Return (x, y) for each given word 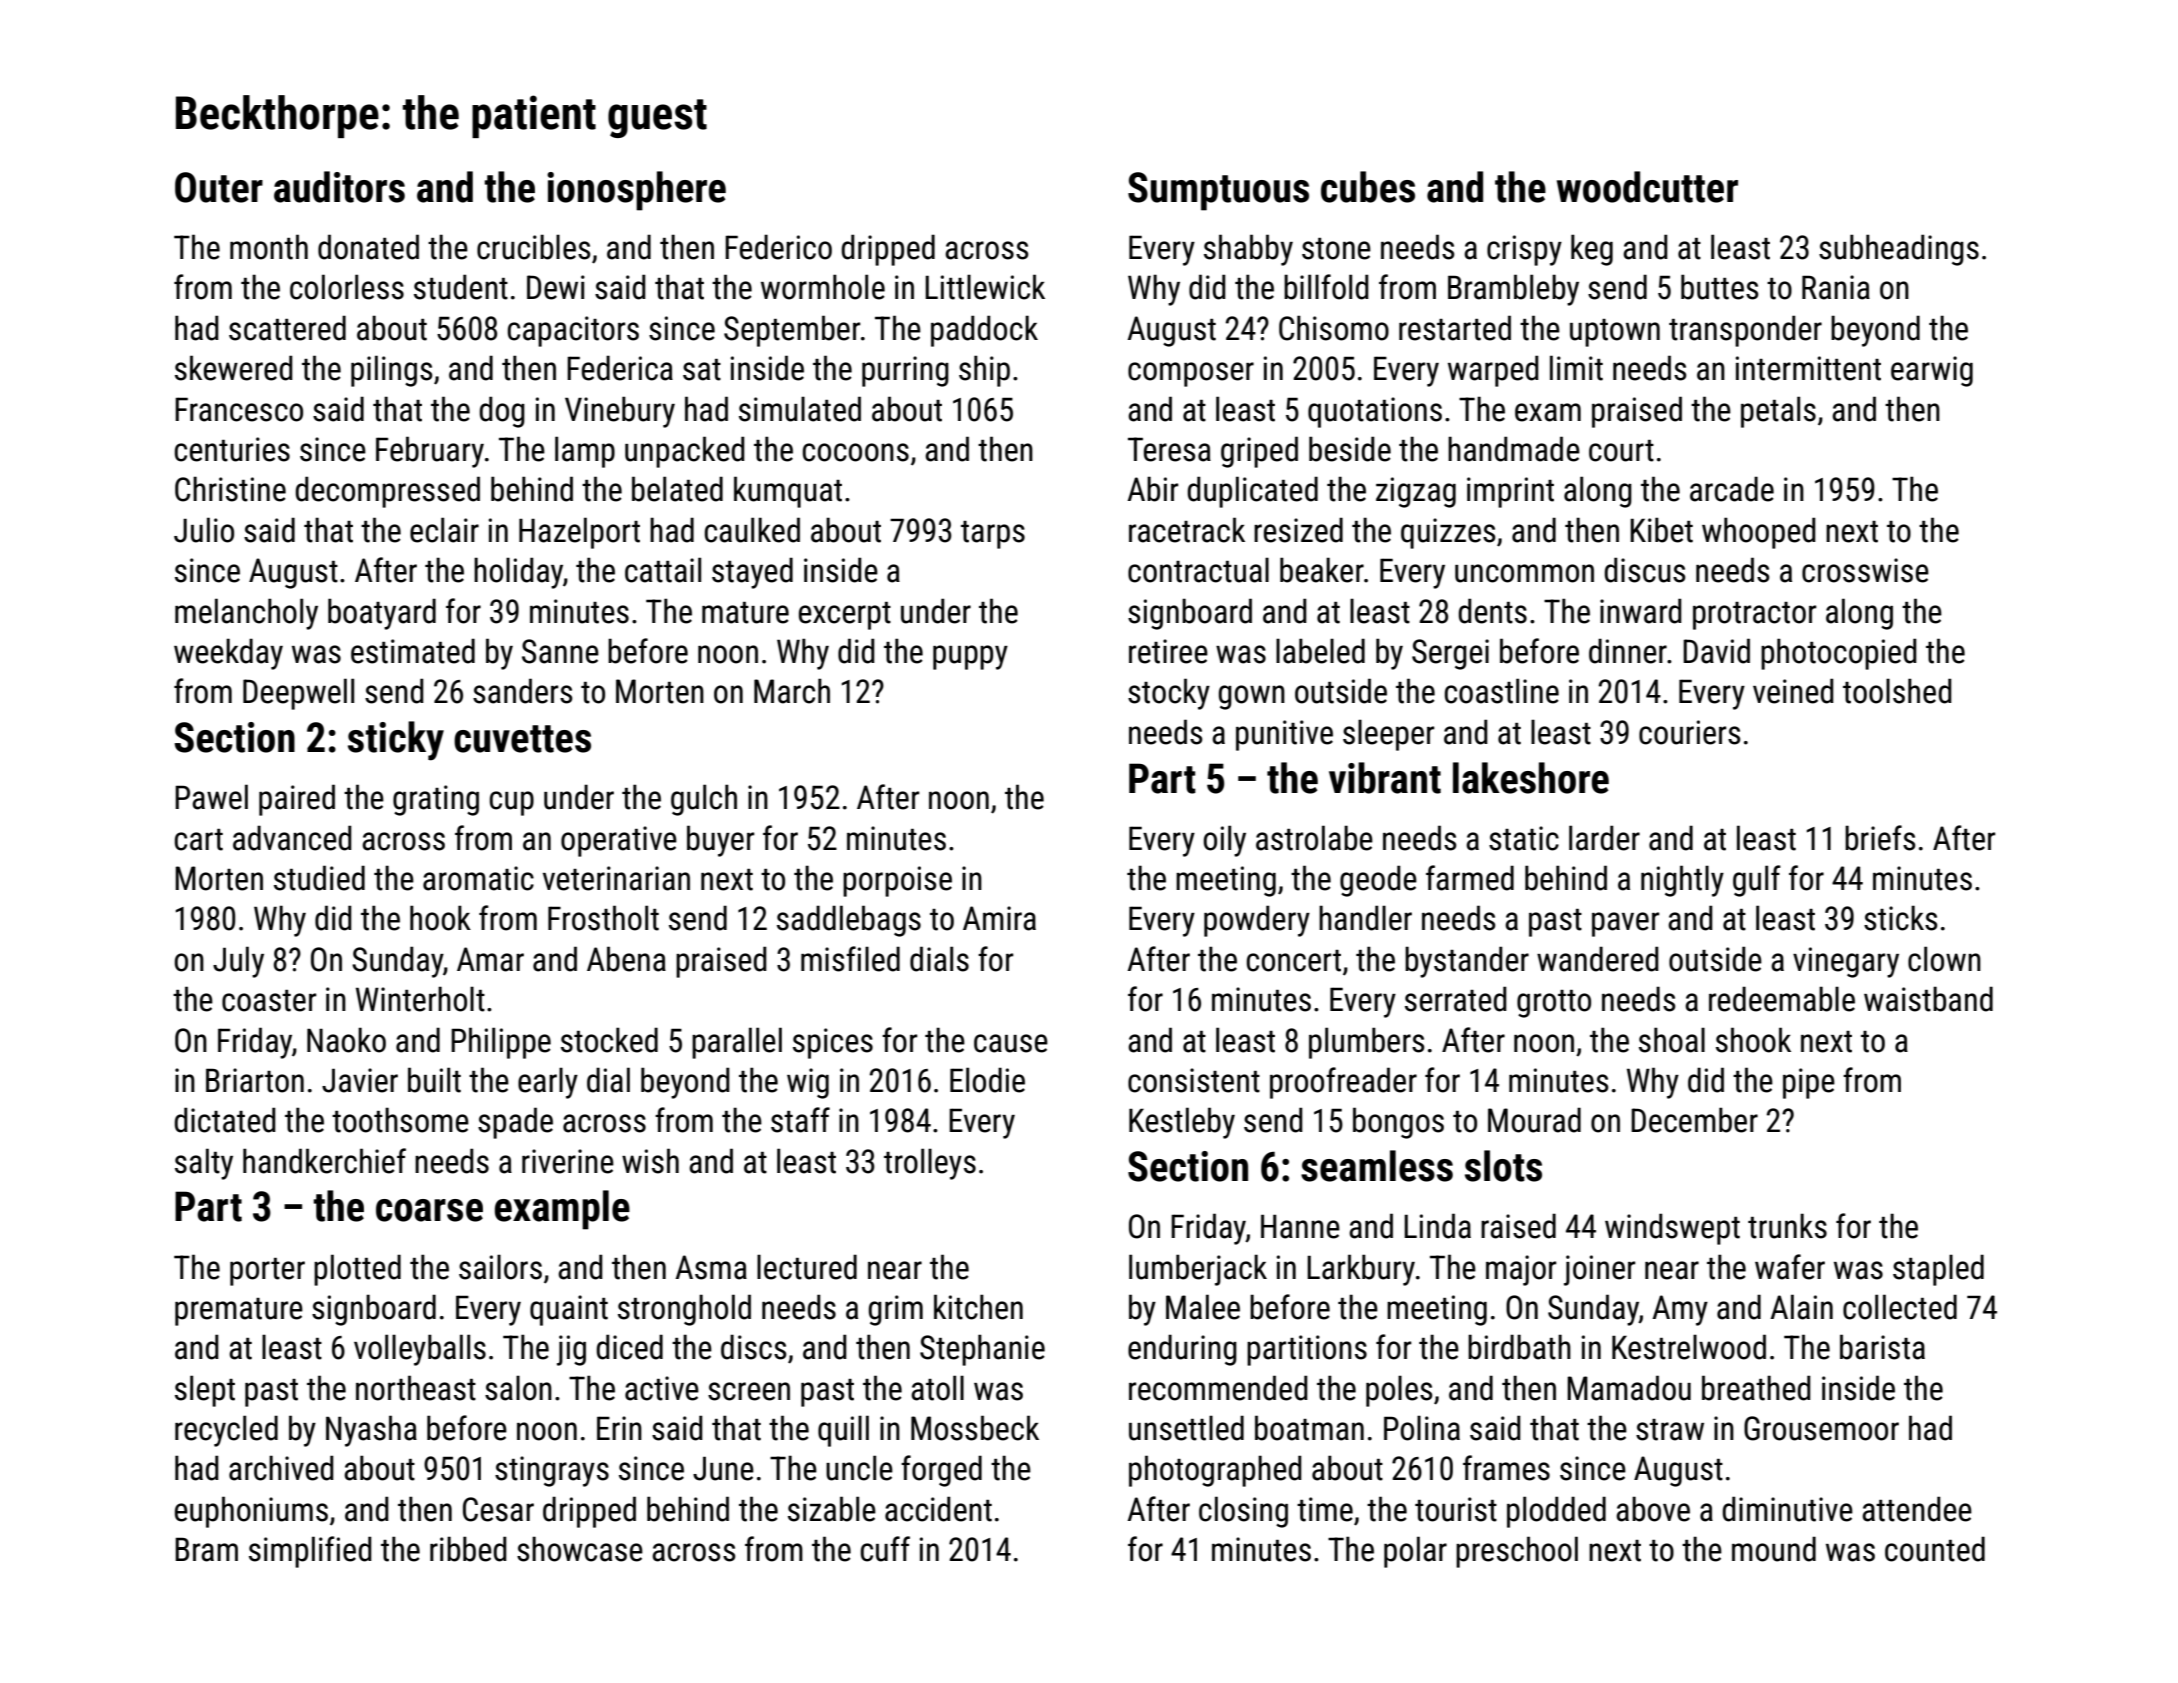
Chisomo (1334, 328)
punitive (1284, 735)
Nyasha (371, 1431)
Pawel (211, 797)
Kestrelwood (1689, 1347)
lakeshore (1531, 778)
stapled (1938, 1270)
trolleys (930, 1164)
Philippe (501, 1043)
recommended (1218, 1388)
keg (1592, 250)
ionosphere (636, 191)
